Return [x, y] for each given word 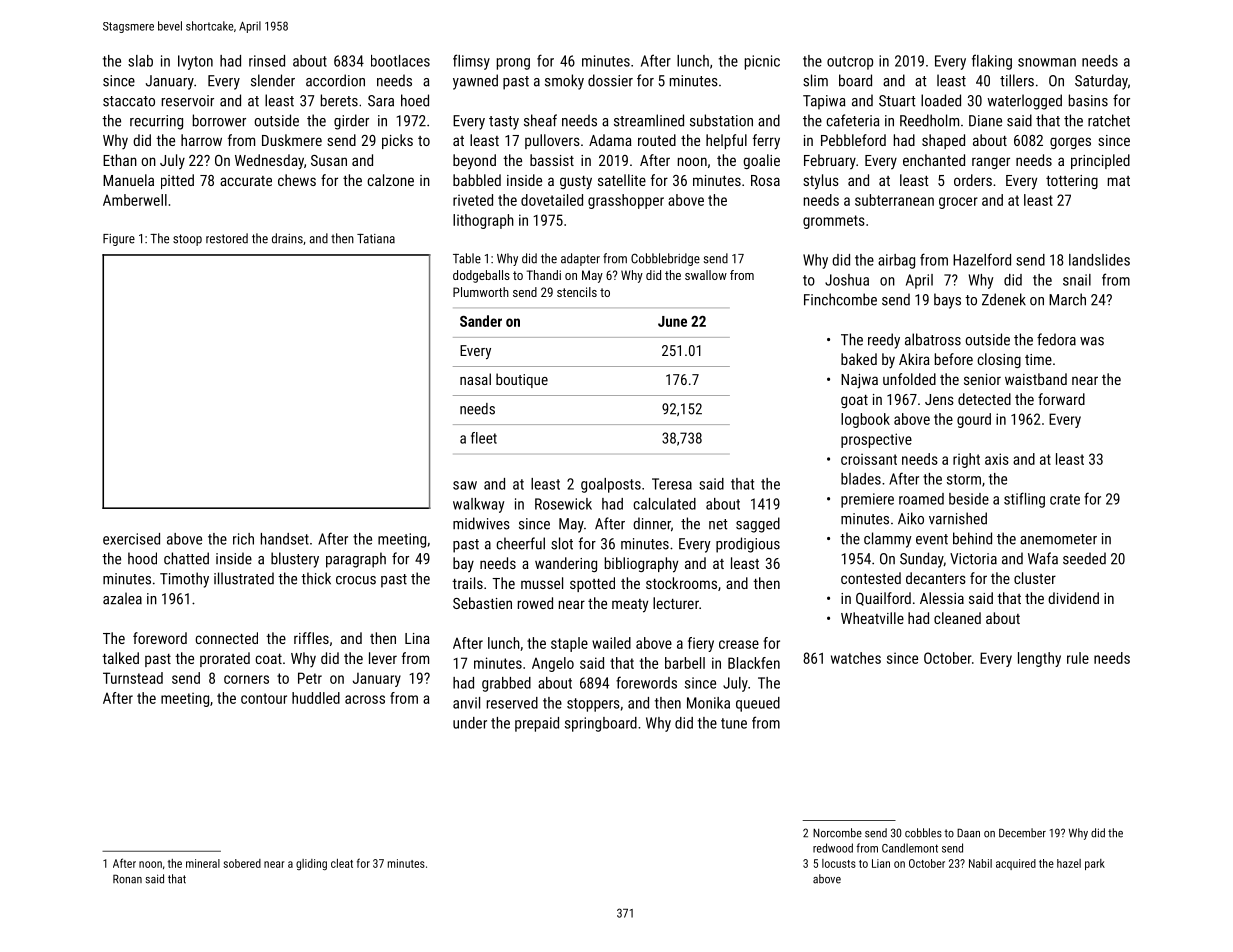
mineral [203, 863]
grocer [958, 203]
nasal [475, 379]
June [672, 321]
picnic [762, 62]
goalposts [611, 485]
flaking [992, 62]
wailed [611, 643]
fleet [484, 438]
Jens [939, 399]
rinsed [267, 61]
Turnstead [133, 678]
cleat [342, 863]
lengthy [1039, 659]
